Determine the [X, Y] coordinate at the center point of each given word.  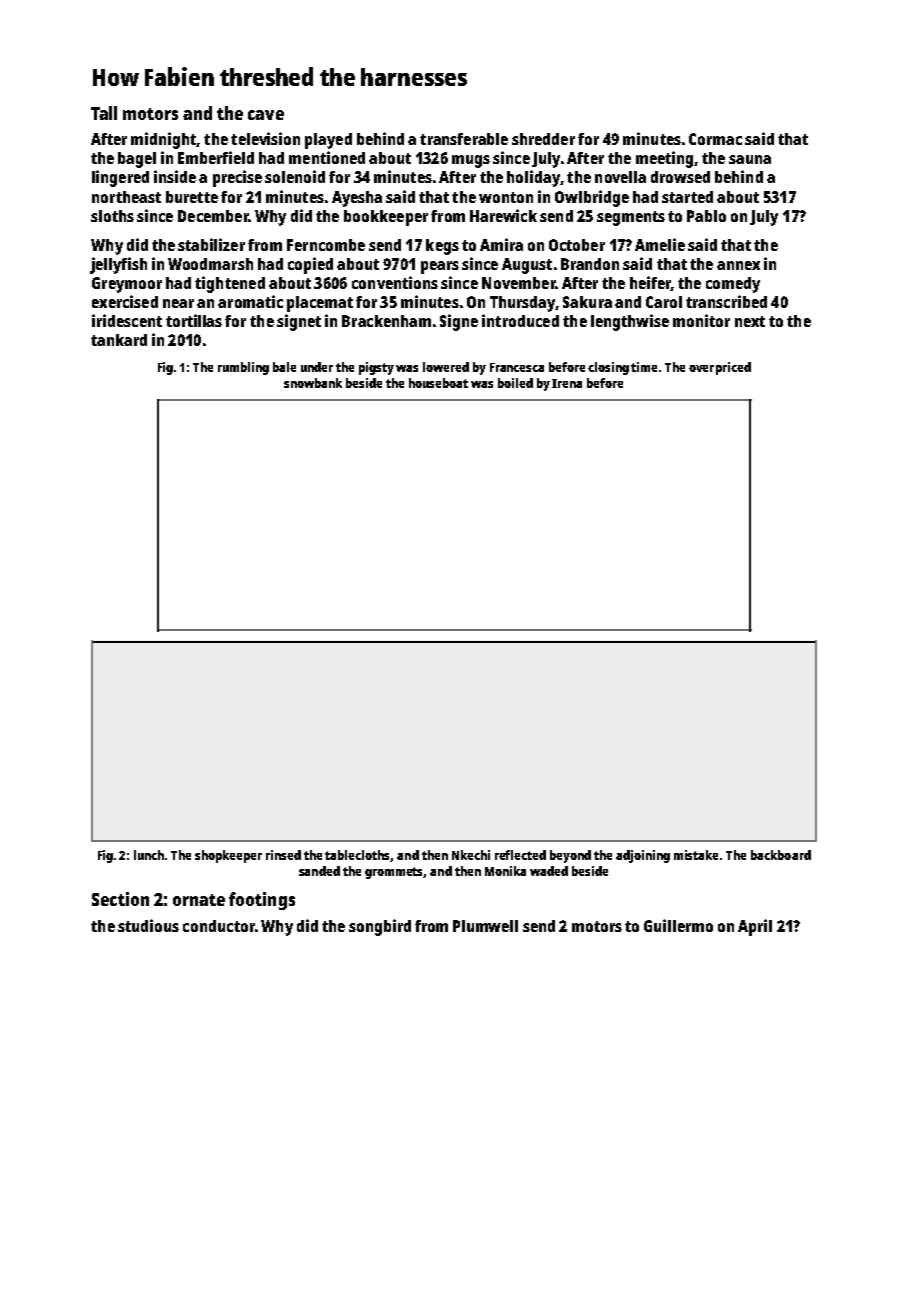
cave [266, 115]
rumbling [243, 368]
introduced [520, 320]
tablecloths [358, 856]
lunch [149, 855]
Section [120, 899]
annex [738, 265]
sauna [750, 159]
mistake [696, 855]
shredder [543, 139]
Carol [664, 302]
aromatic [250, 301]
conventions [395, 282]
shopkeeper [228, 856]
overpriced [720, 368]
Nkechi [471, 855]
